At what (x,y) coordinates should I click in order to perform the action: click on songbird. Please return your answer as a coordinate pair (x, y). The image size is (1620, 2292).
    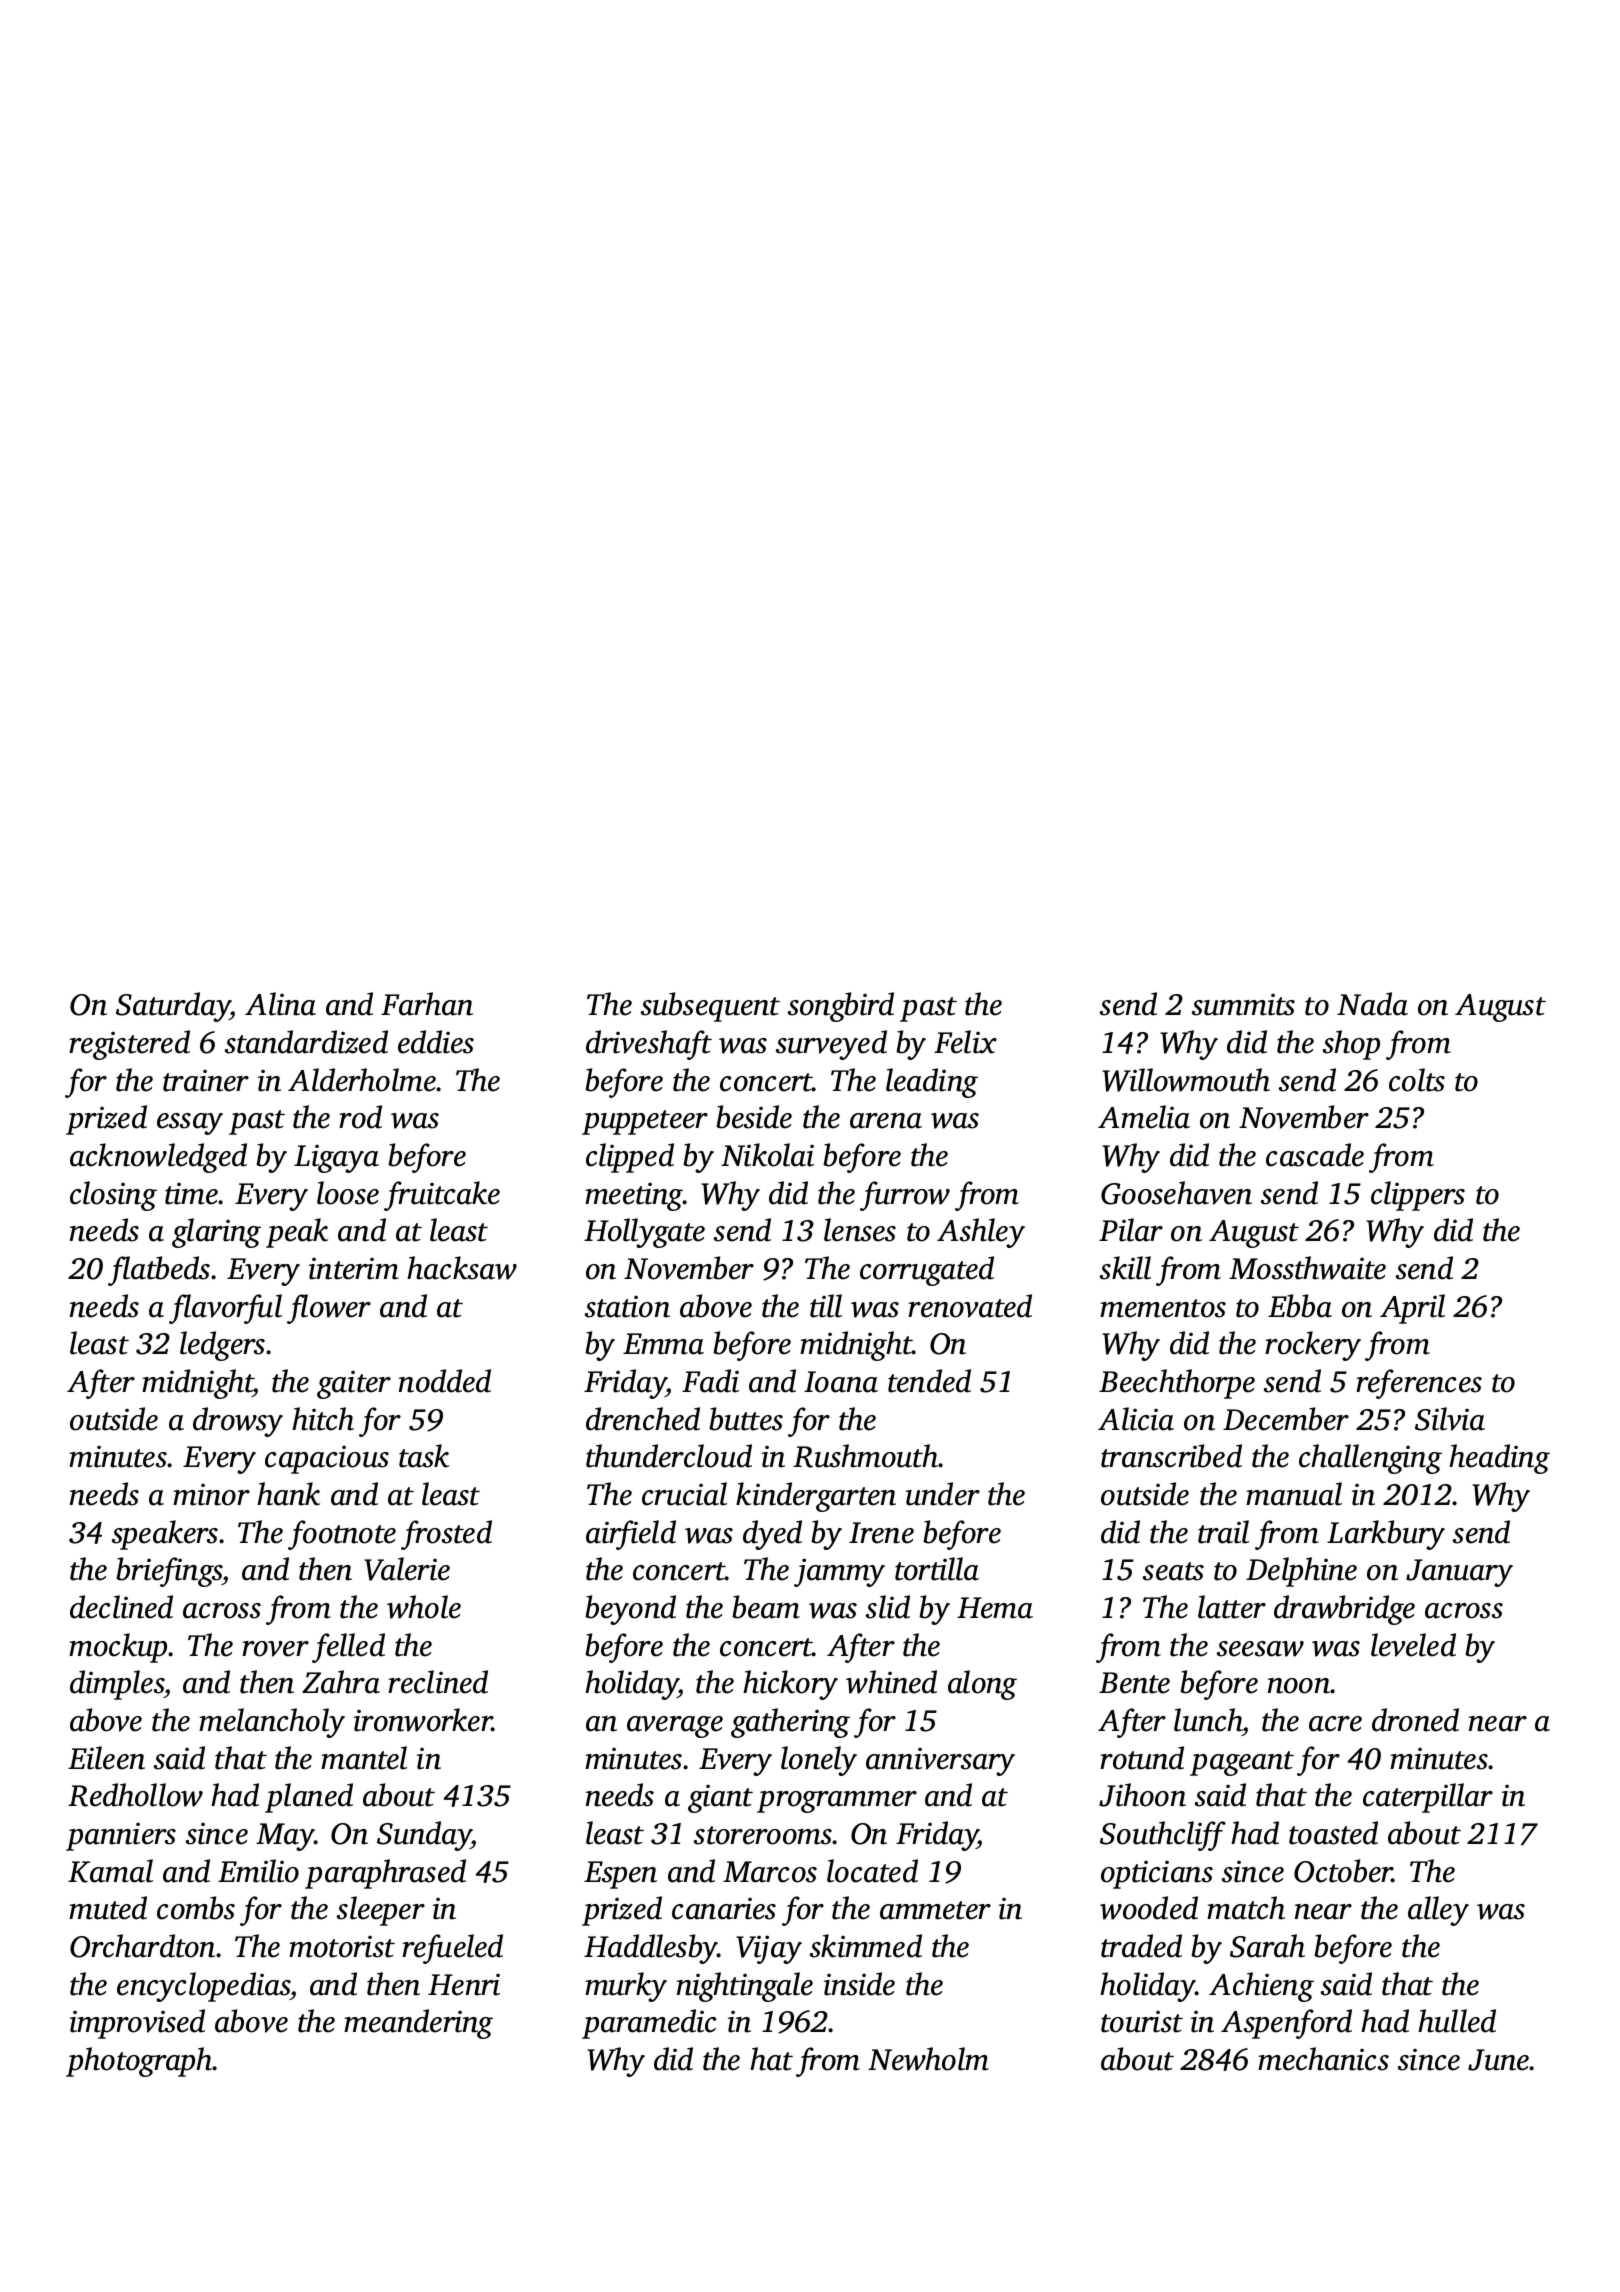
    Looking at the image, I should click on (841, 1007).
